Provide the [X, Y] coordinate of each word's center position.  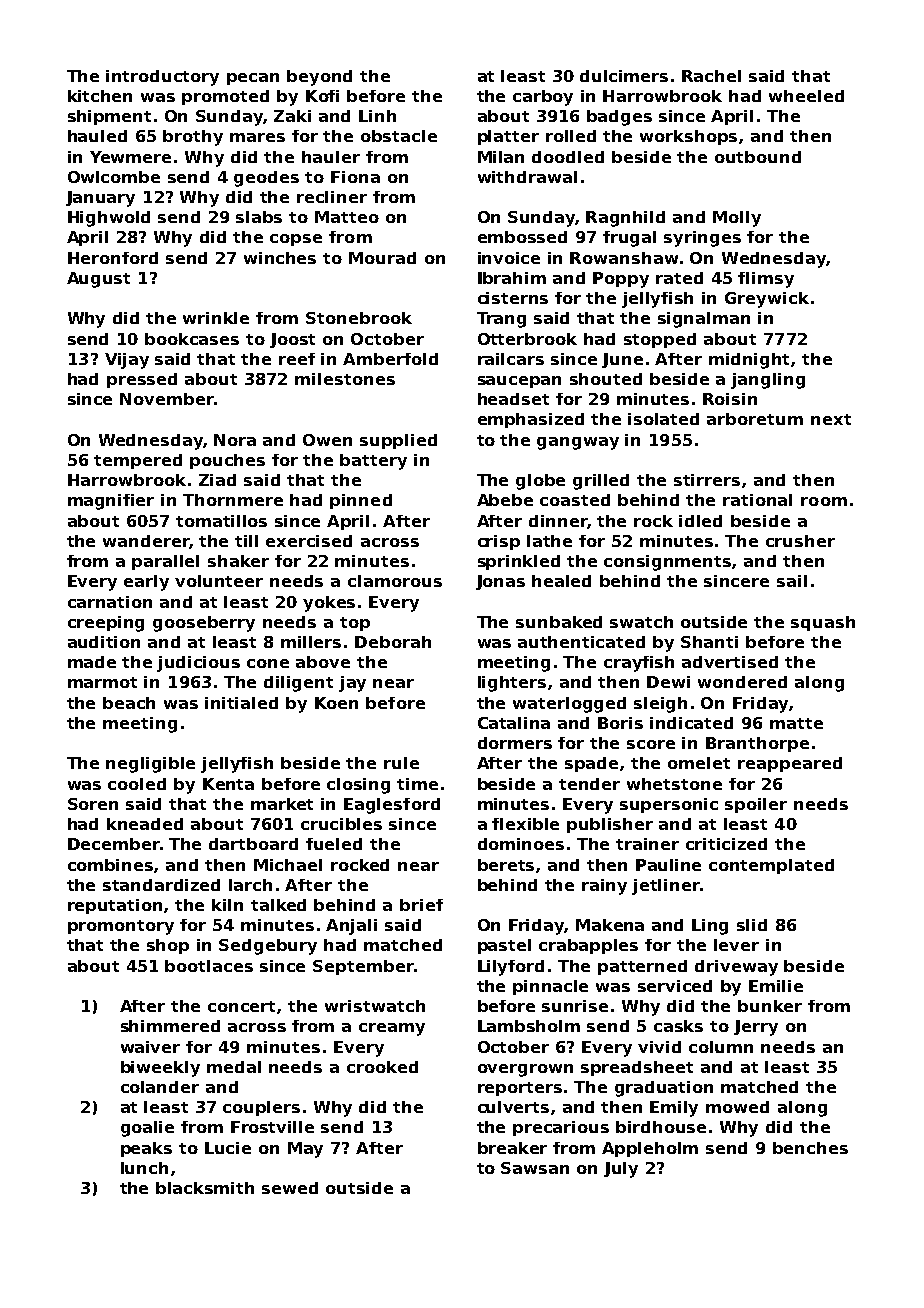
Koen [336, 703]
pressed [142, 380]
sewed [290, 1188]
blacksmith [205, 1188]
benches [810, 1148]
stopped [660, 340]
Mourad [382, 258]
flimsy [766, 280]
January [100, 199]
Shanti [709, 642]
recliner [332, 197]
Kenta [228, 784]
